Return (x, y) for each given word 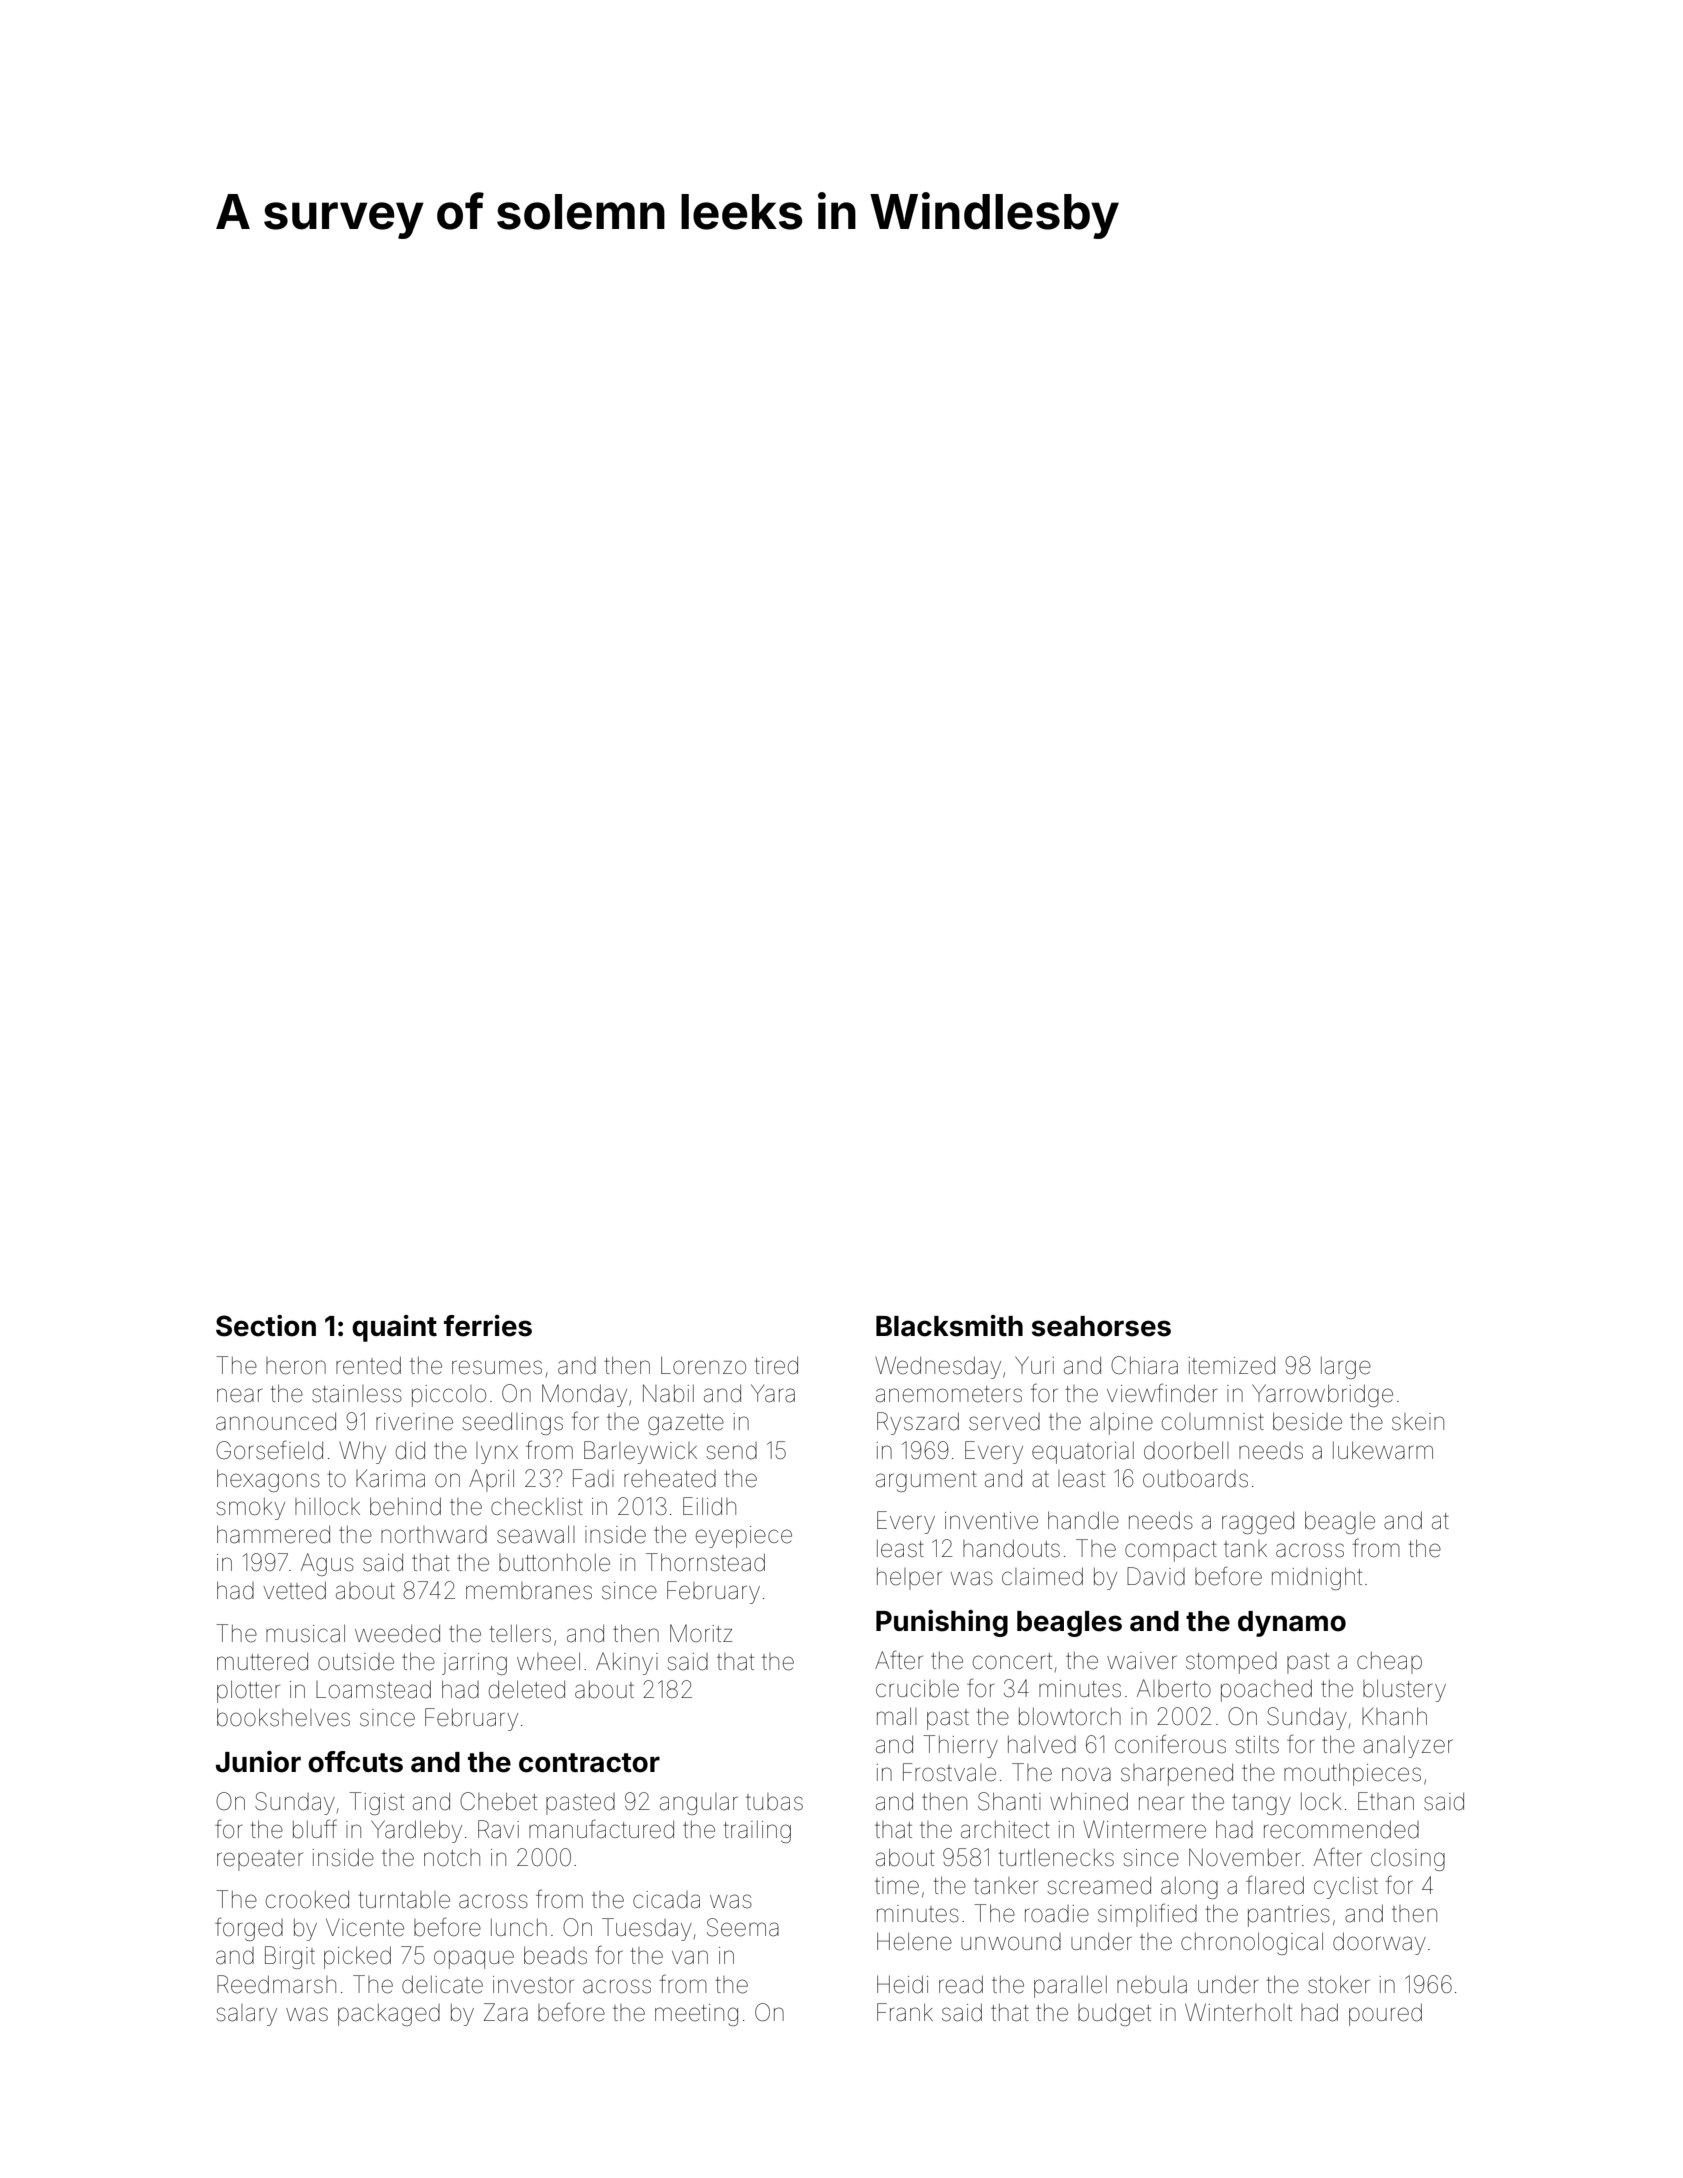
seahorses (1101, 1326)
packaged (389, 2015)
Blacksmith (949, 1326)
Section (266, 1326)
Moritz (701, 1633)
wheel (548, 1661)
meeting (696, 2015)
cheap (1389, 1663)
